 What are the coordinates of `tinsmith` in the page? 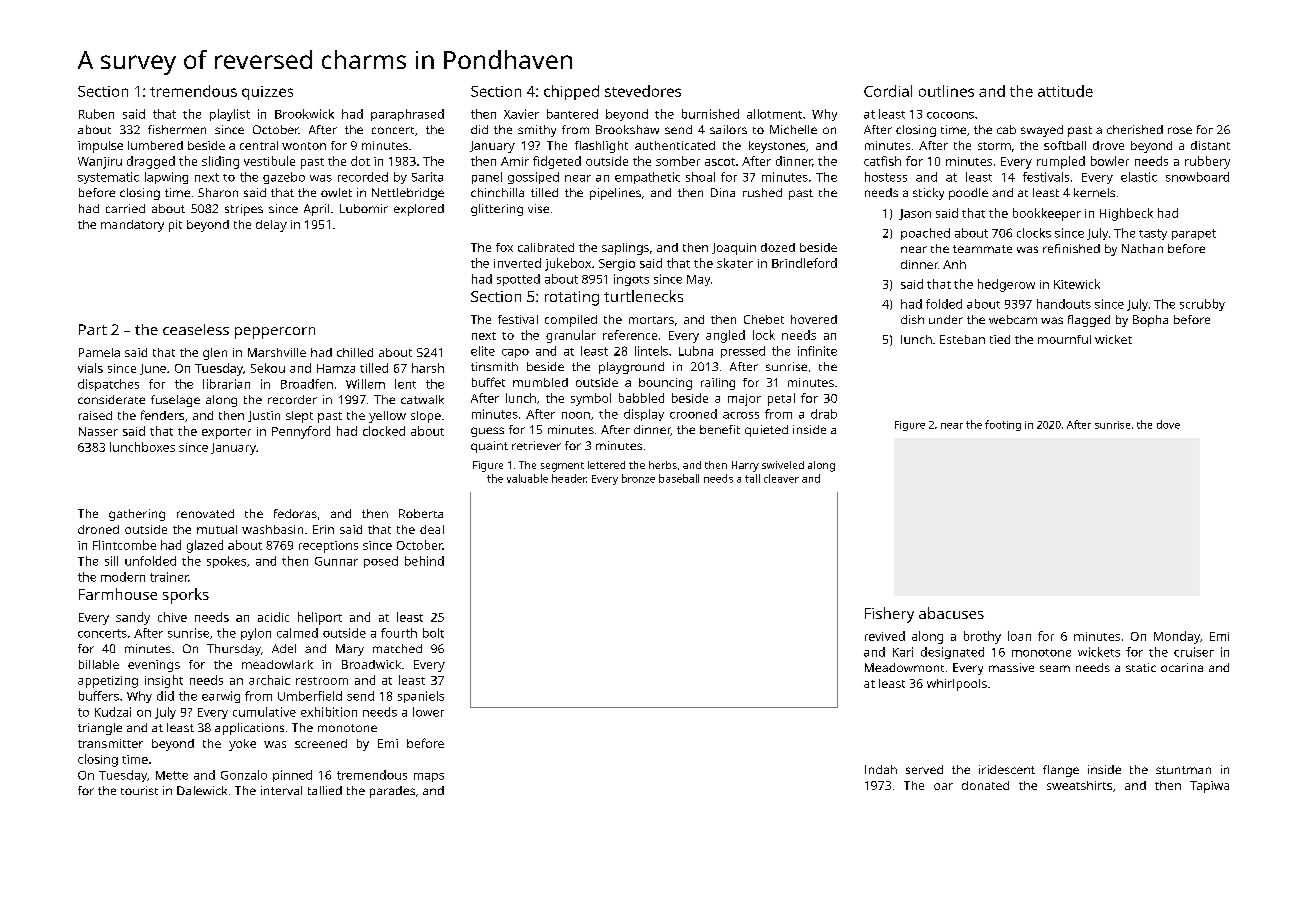 It's located at (494, 366).
